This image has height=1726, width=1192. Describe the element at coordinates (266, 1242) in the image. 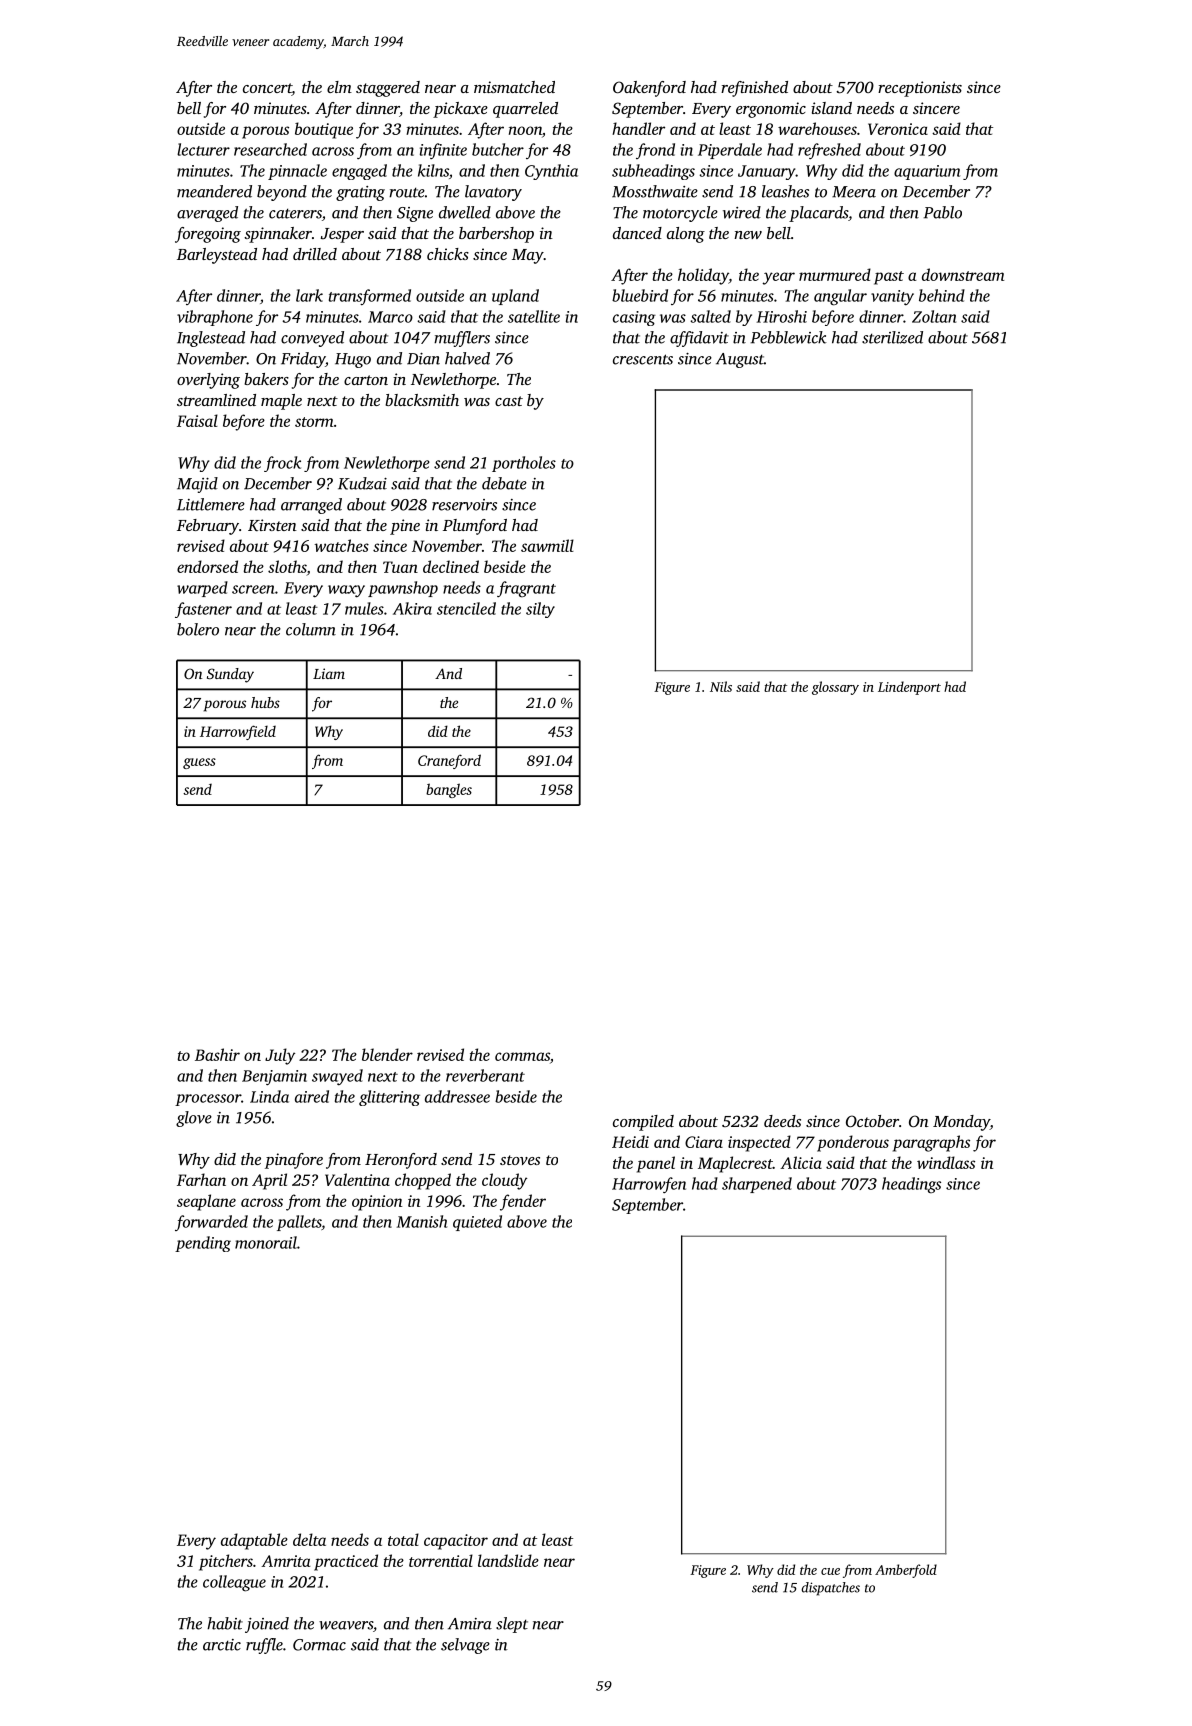

I see `monorail` at that location.
